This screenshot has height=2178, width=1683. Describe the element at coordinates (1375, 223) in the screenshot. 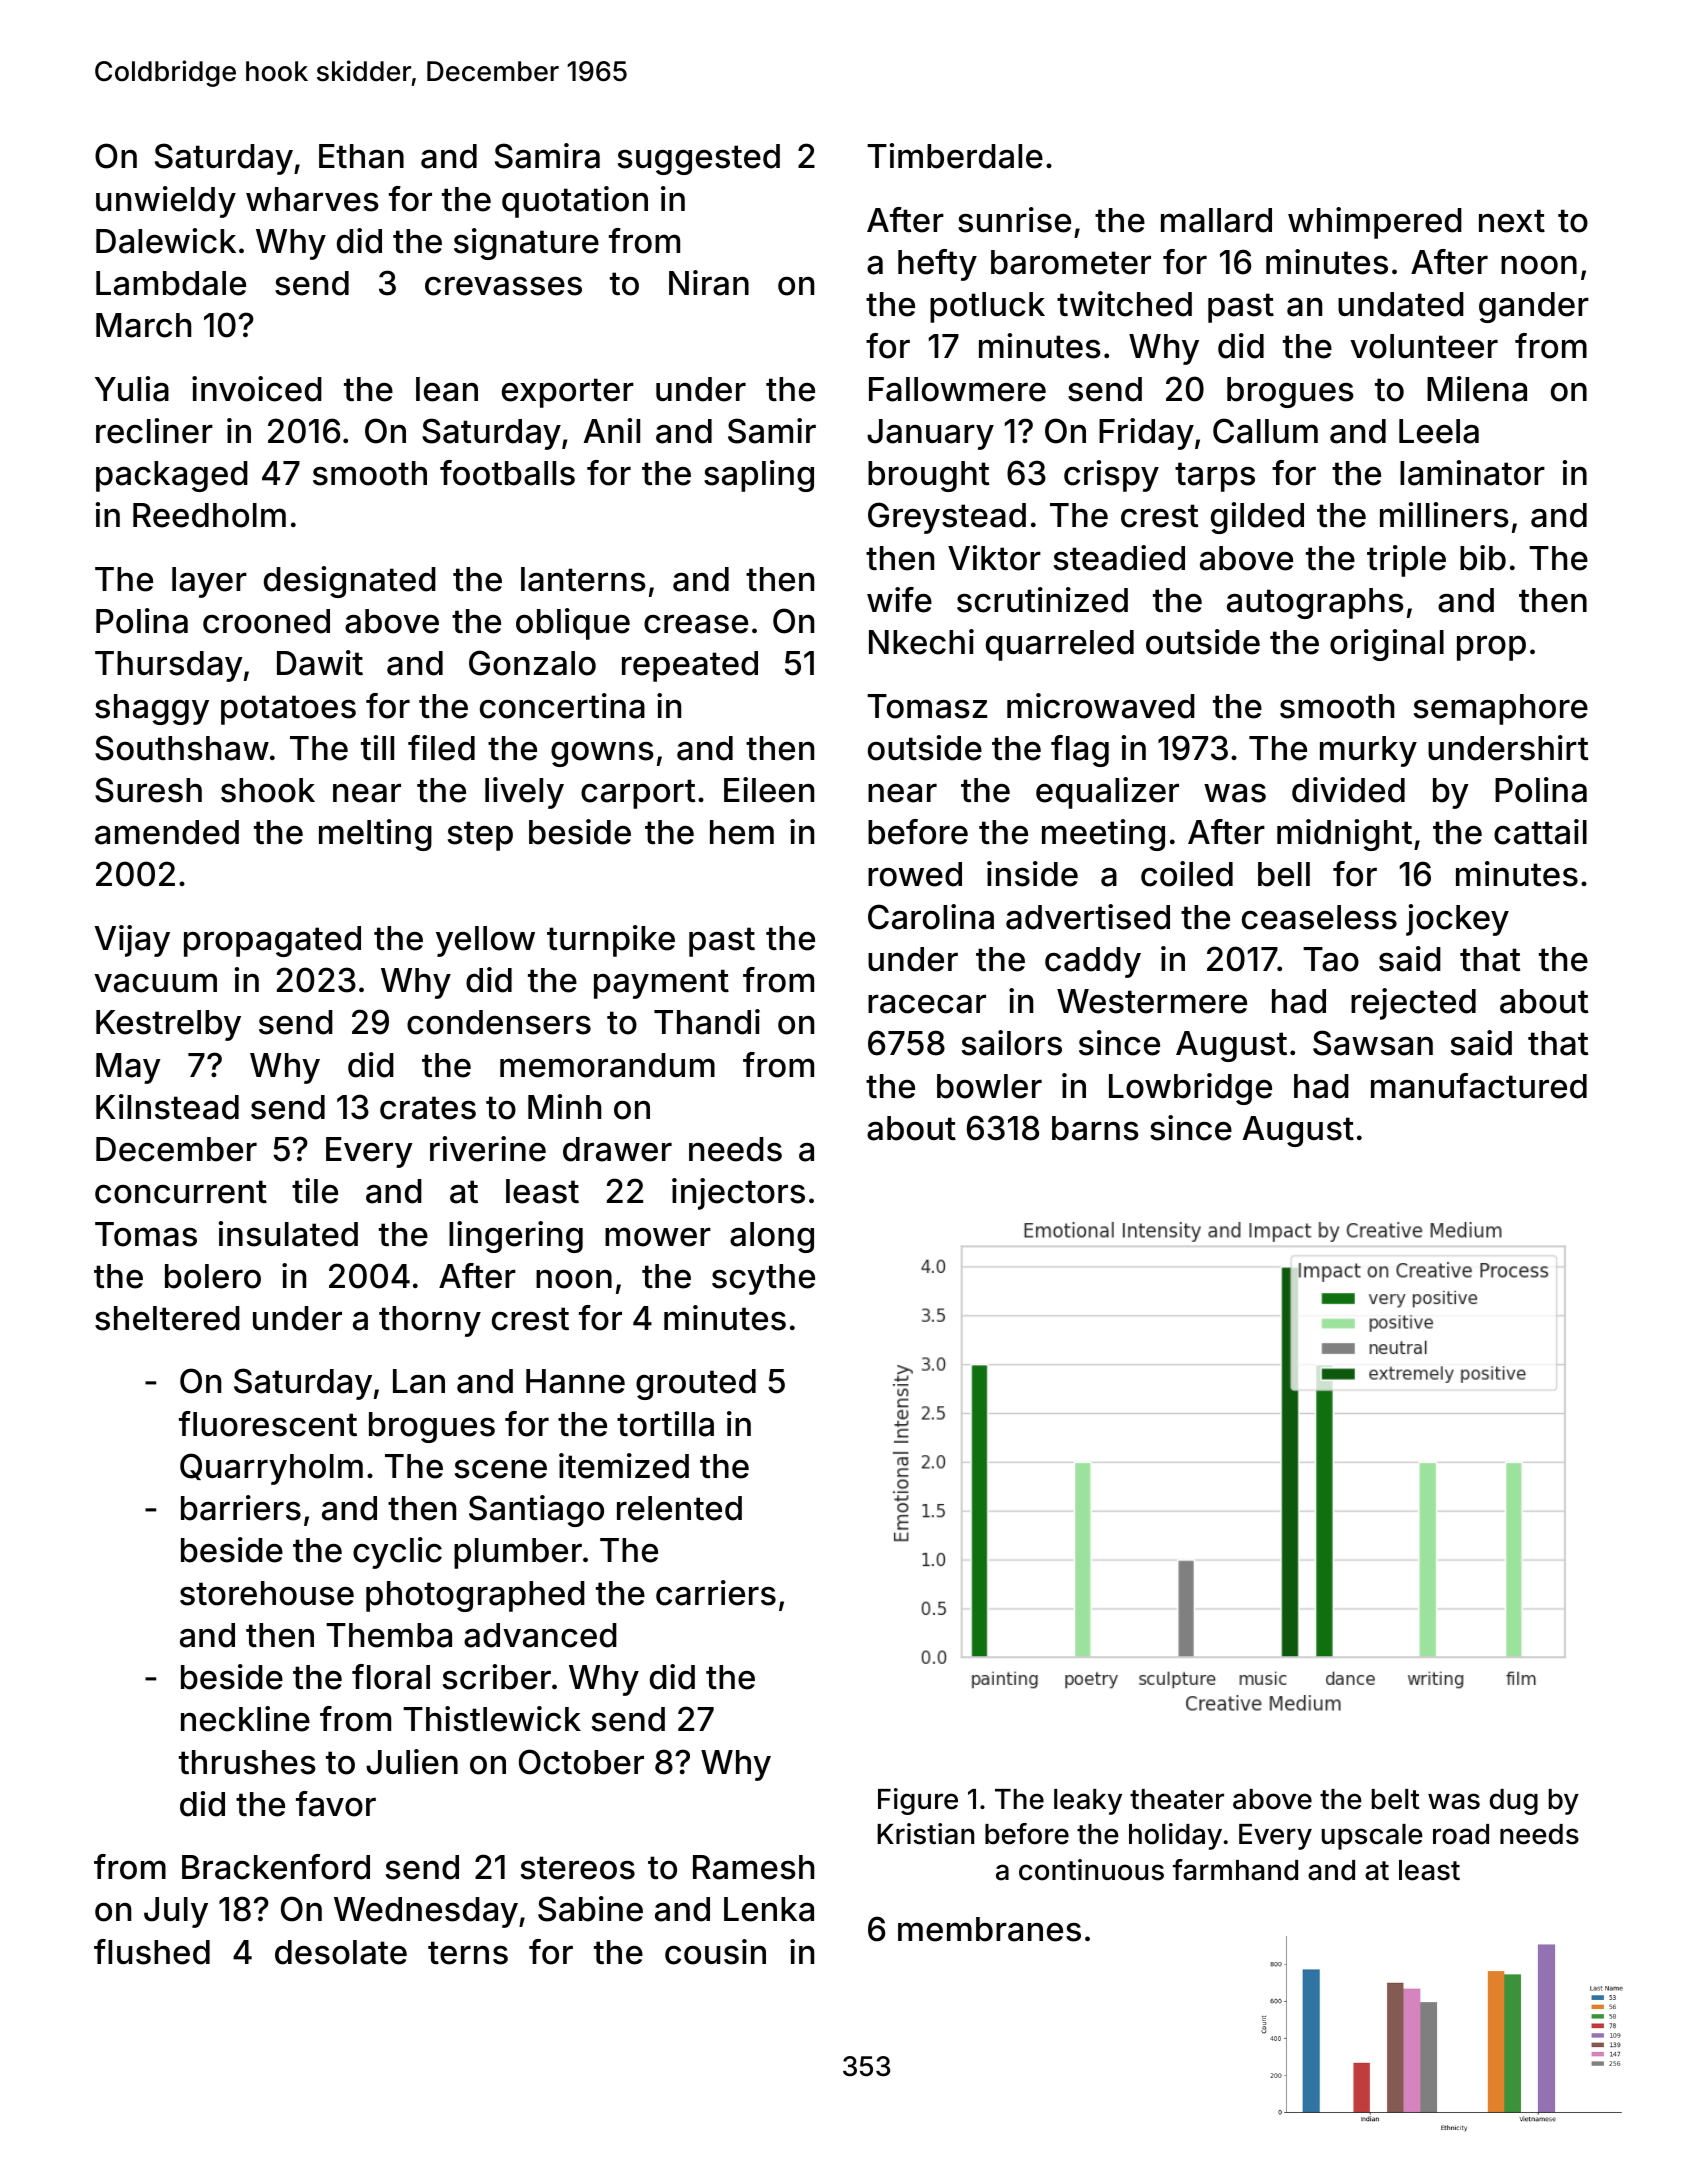

I see `whimpered` at that location.
